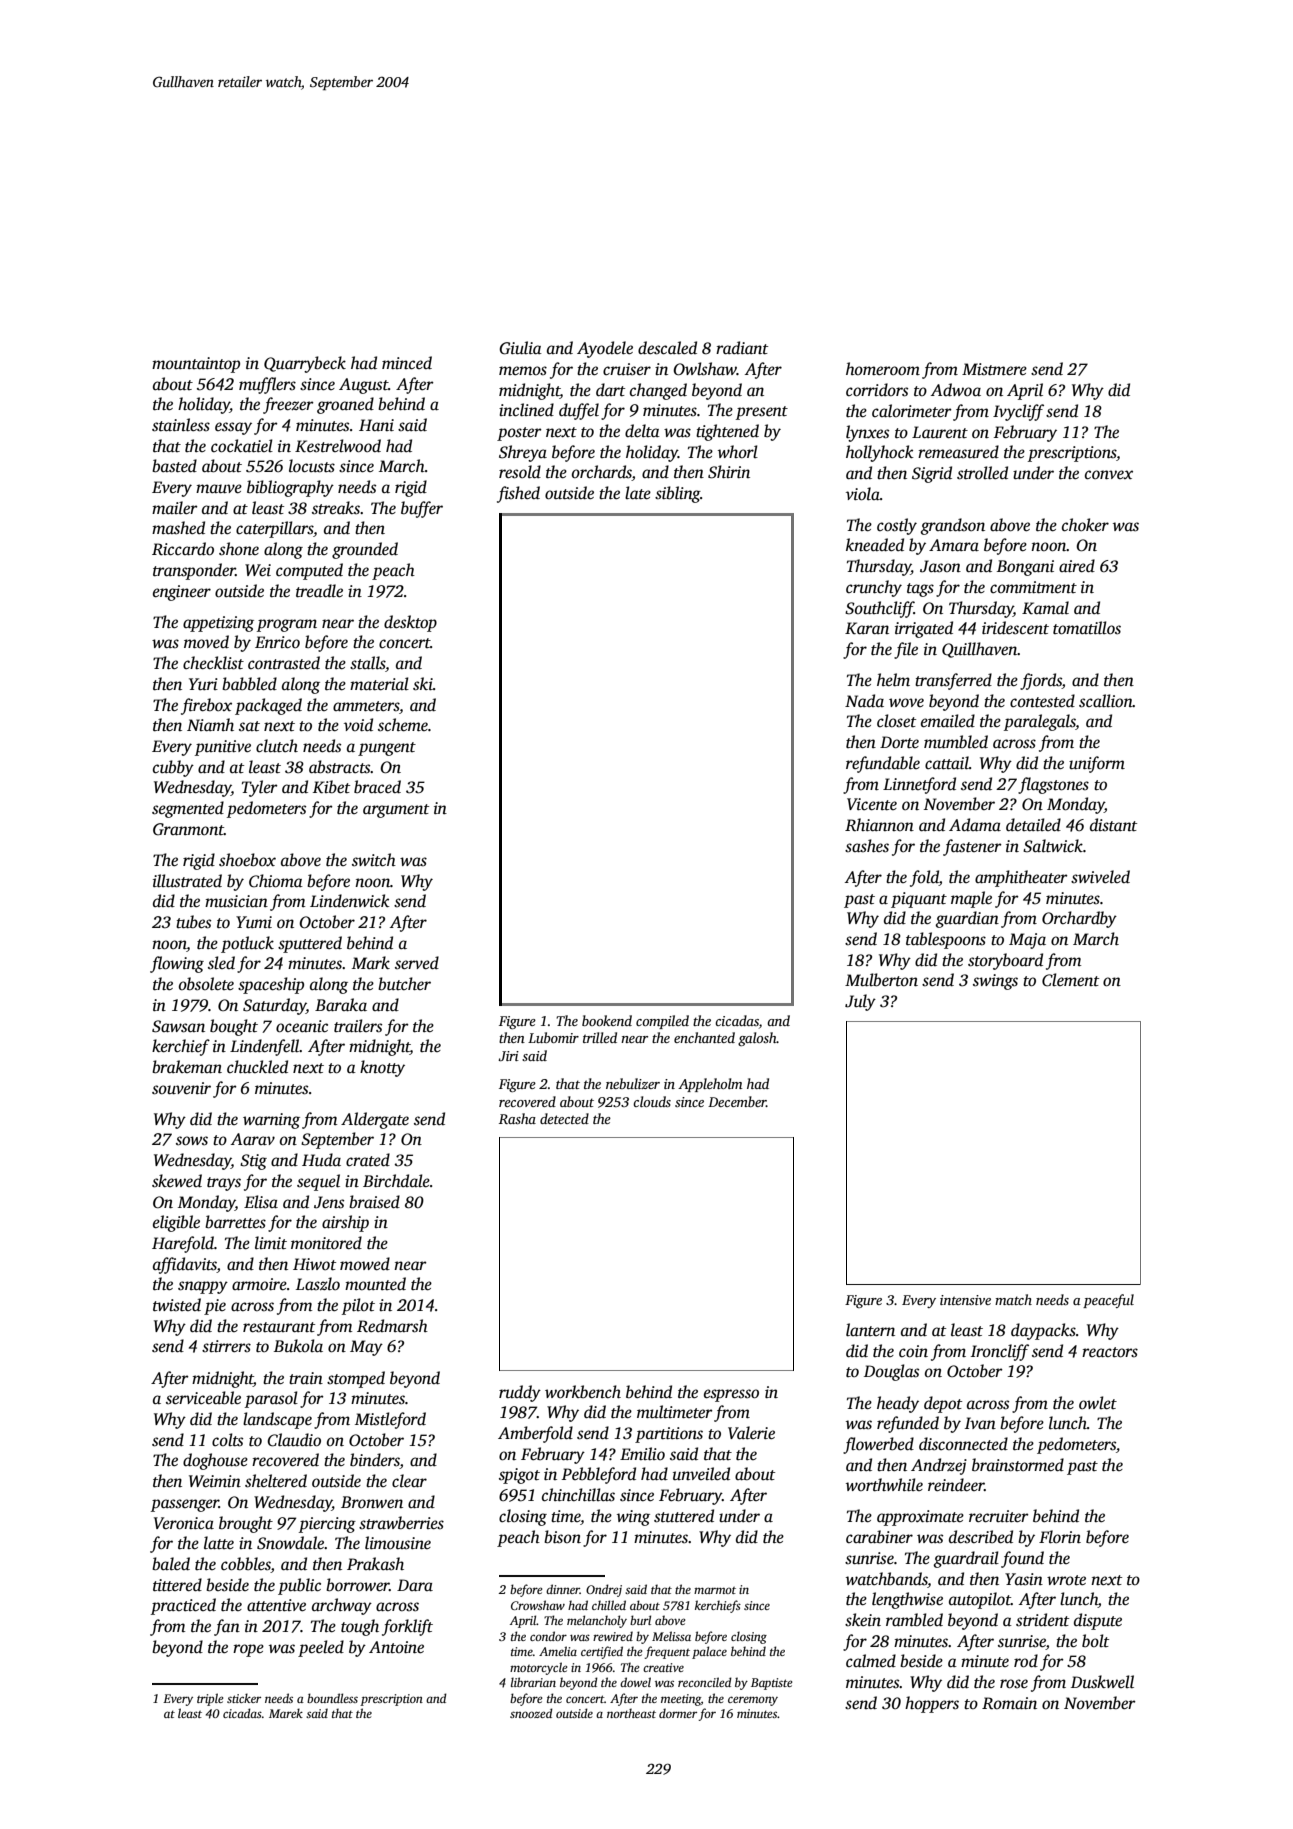 This screenshot has width=1293, height=1829. I want to click on Melissa, so click(671, 1636).
